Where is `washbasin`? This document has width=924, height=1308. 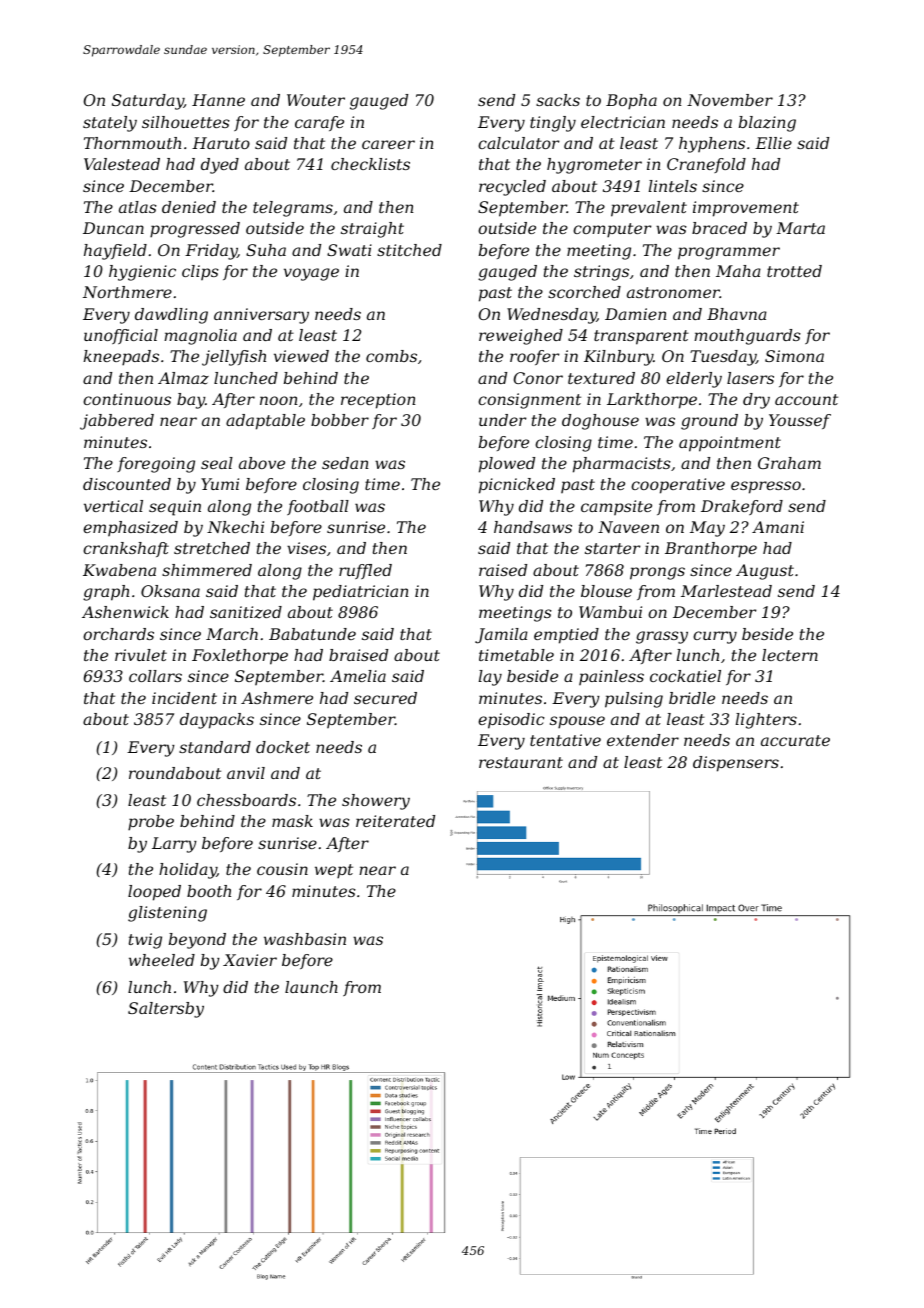
washbasin is located at coordinates (305, 939).
